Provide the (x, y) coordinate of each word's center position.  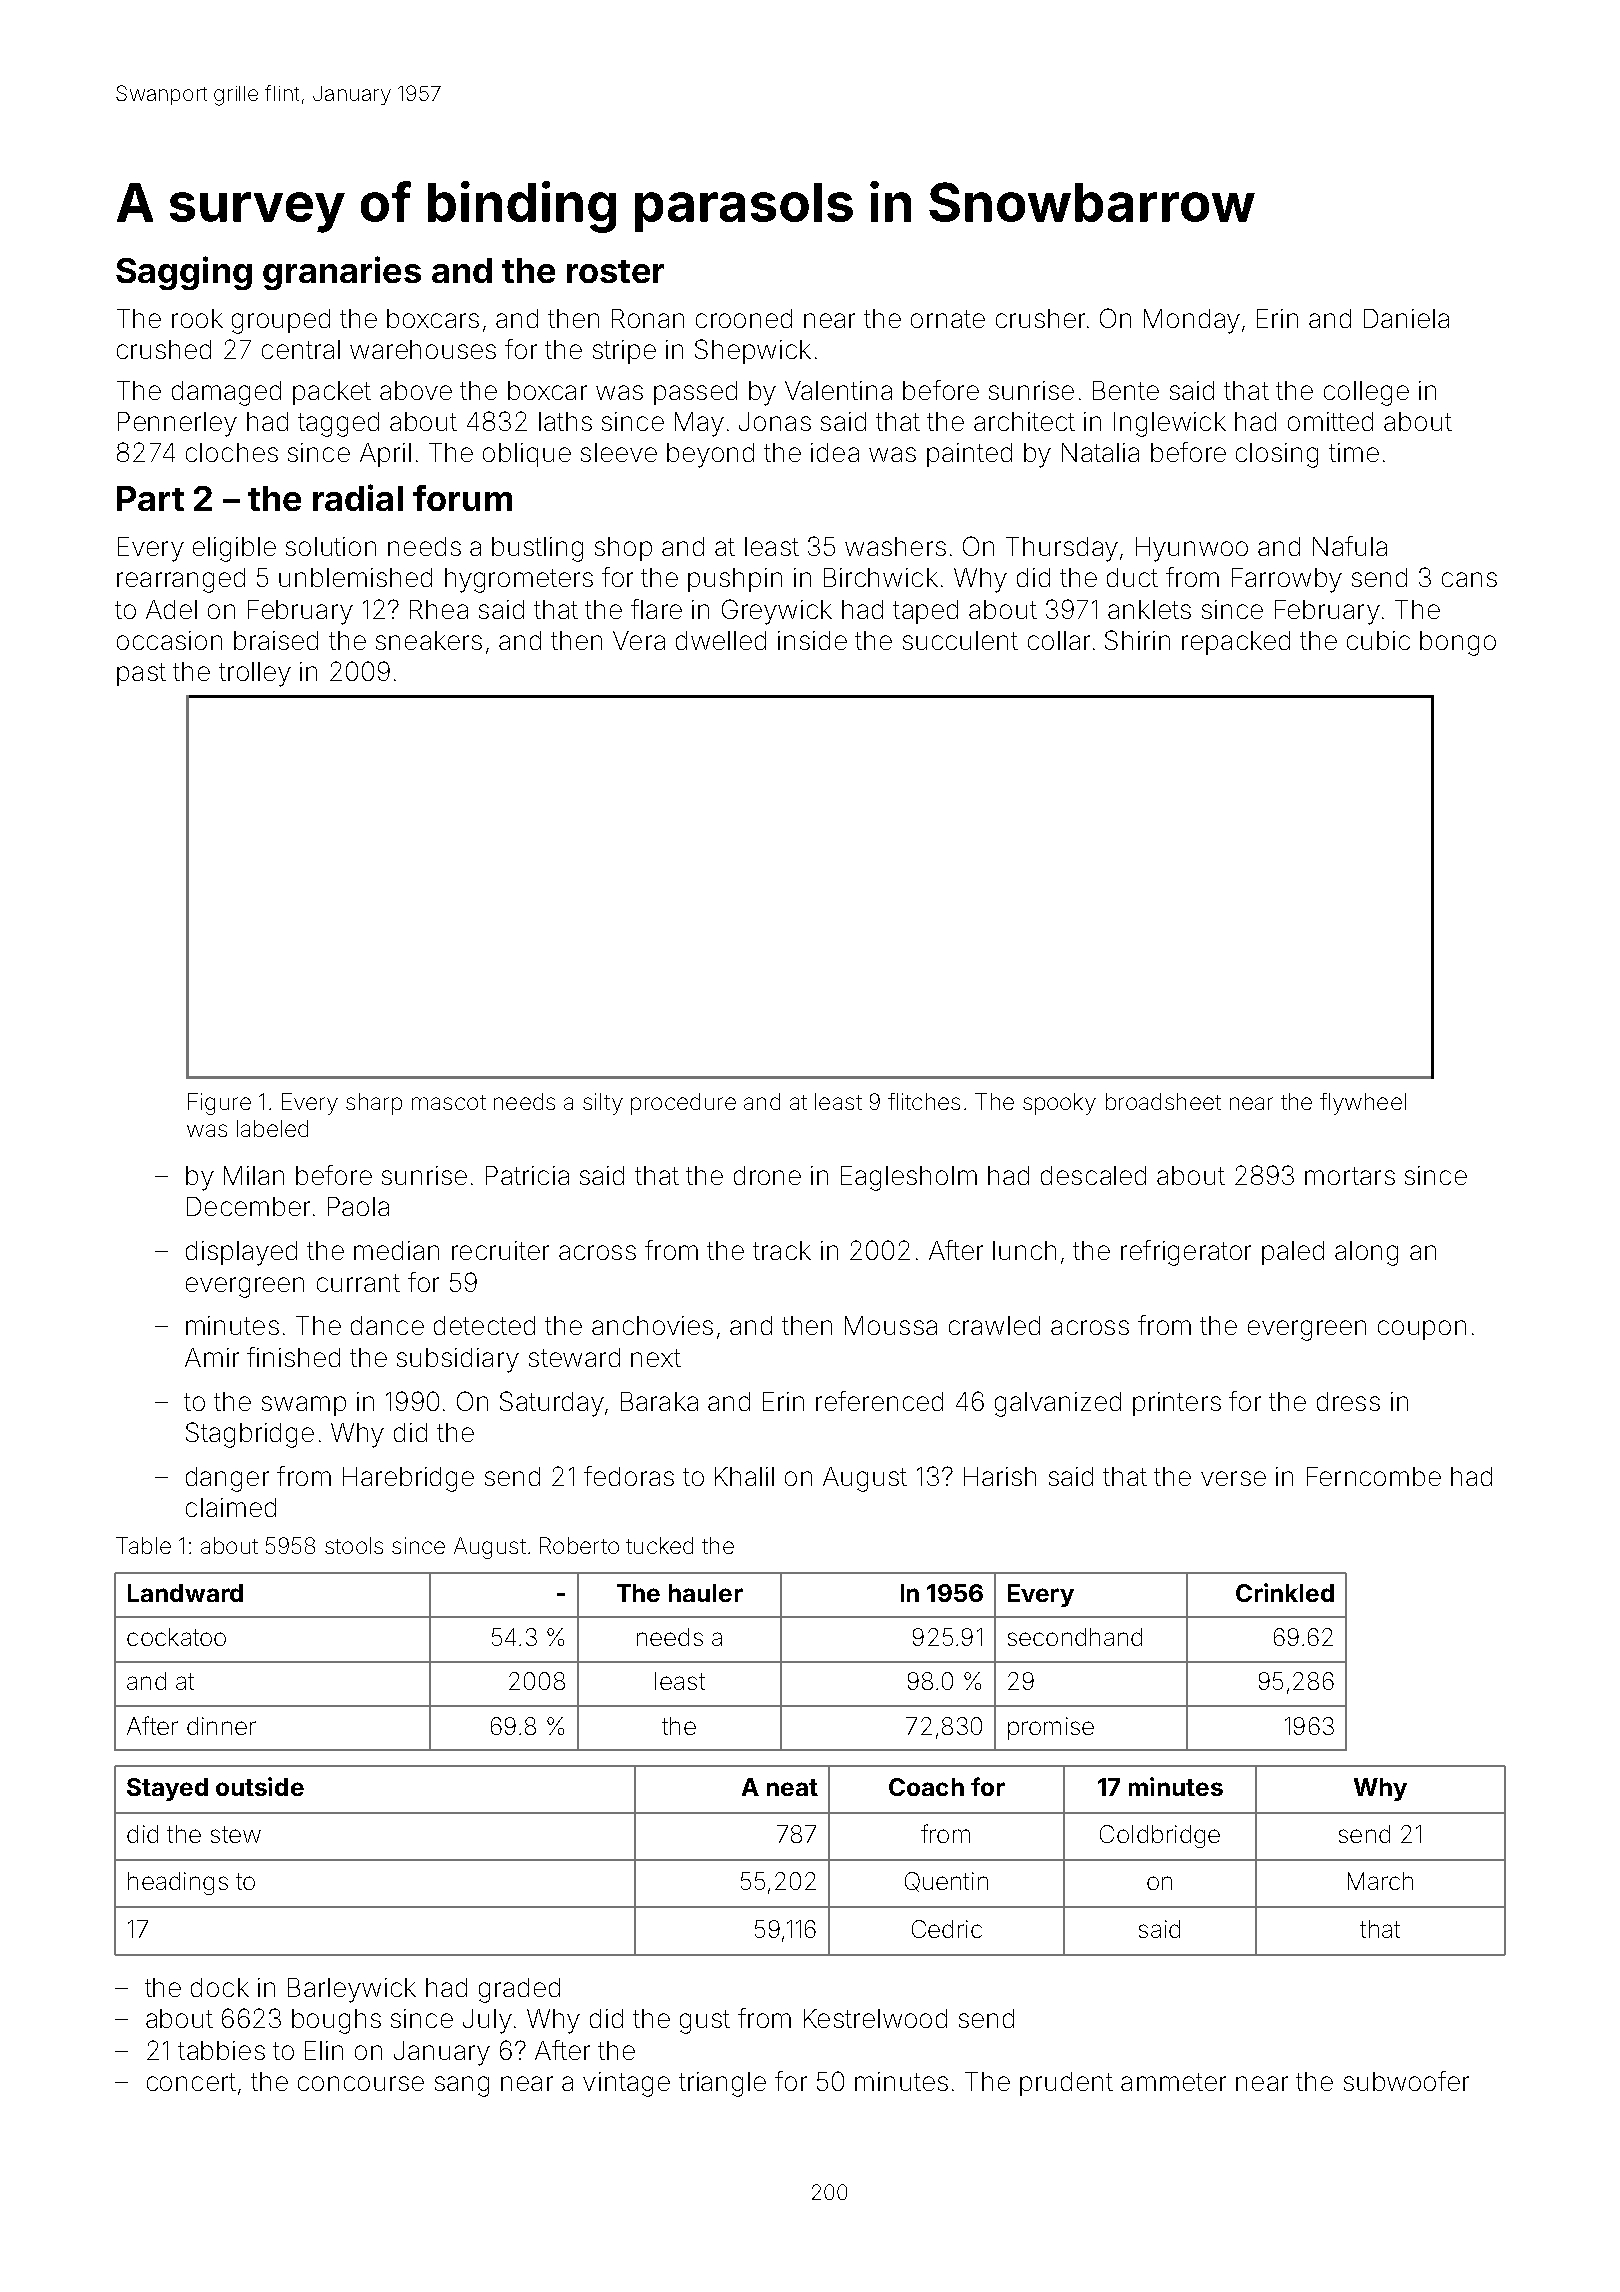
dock (220, 1987)
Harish (1000, 1476)
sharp (374, 1104)
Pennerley (177, 424)
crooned (744, 318)
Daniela (1406, 318)
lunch (1024, 1250)
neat (792, 1787)
